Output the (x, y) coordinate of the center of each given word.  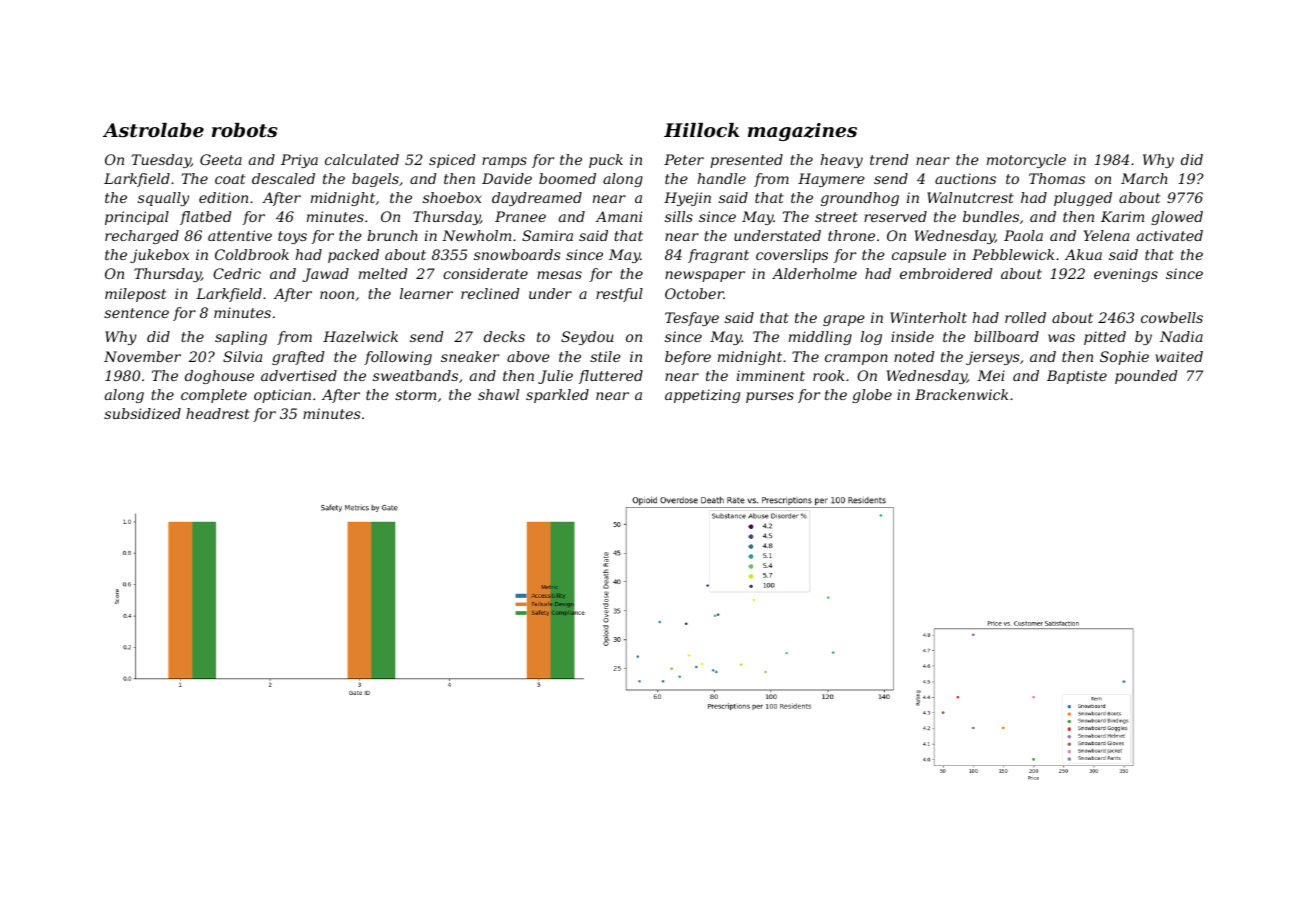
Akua (1083, 254)
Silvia (242, 356)
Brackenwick (961, 394)
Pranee (520, 216)
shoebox (452, 197)
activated (1170, 235)
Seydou (587, 338)
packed (353, 256)
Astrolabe (153, 130)
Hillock (701, 130)
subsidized (142, 414)
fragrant (718, 256)
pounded (1146, 377)
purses (770, 397)
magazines (802, 132)
